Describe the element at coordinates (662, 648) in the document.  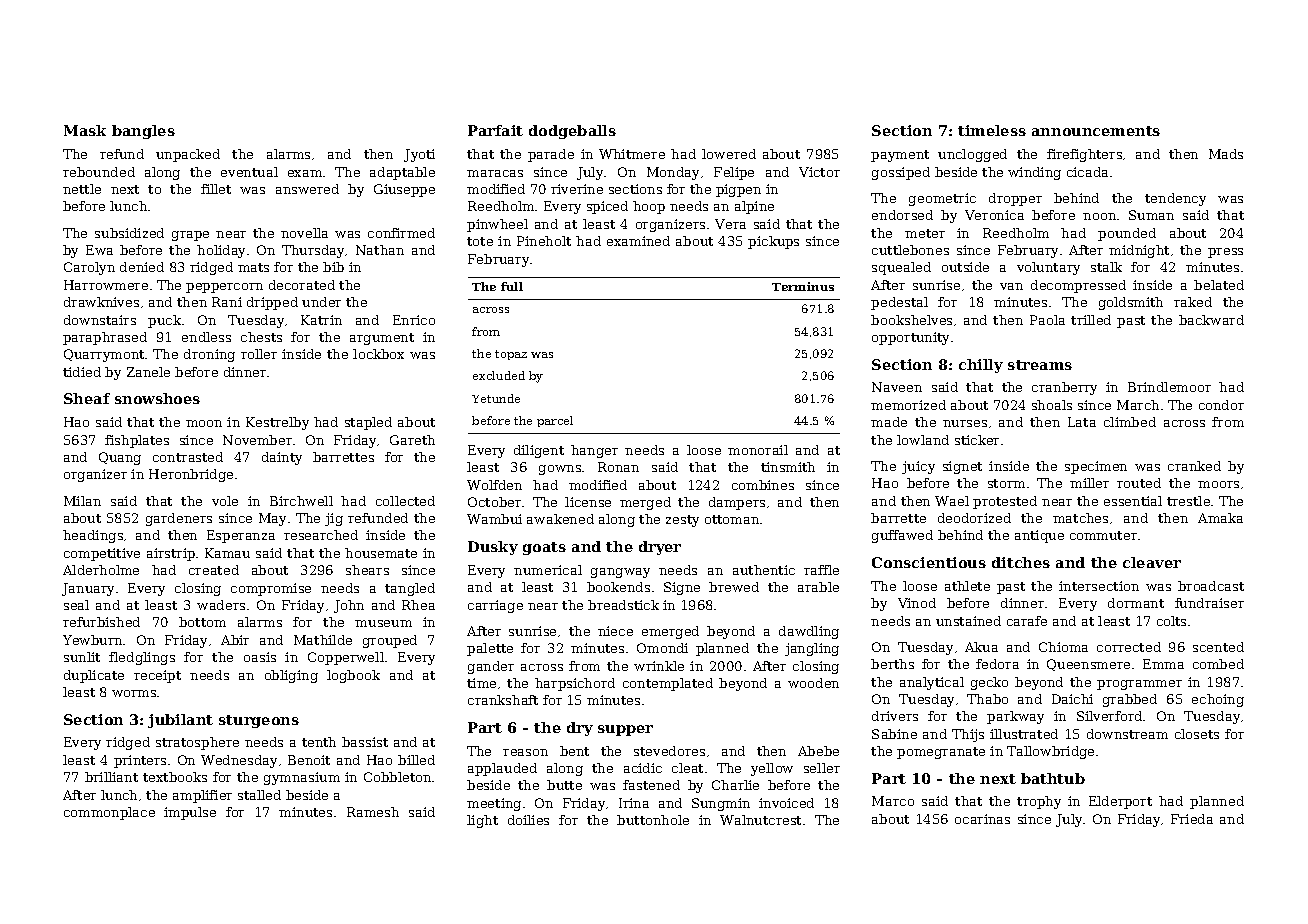
I see `Omondi` at that location.
